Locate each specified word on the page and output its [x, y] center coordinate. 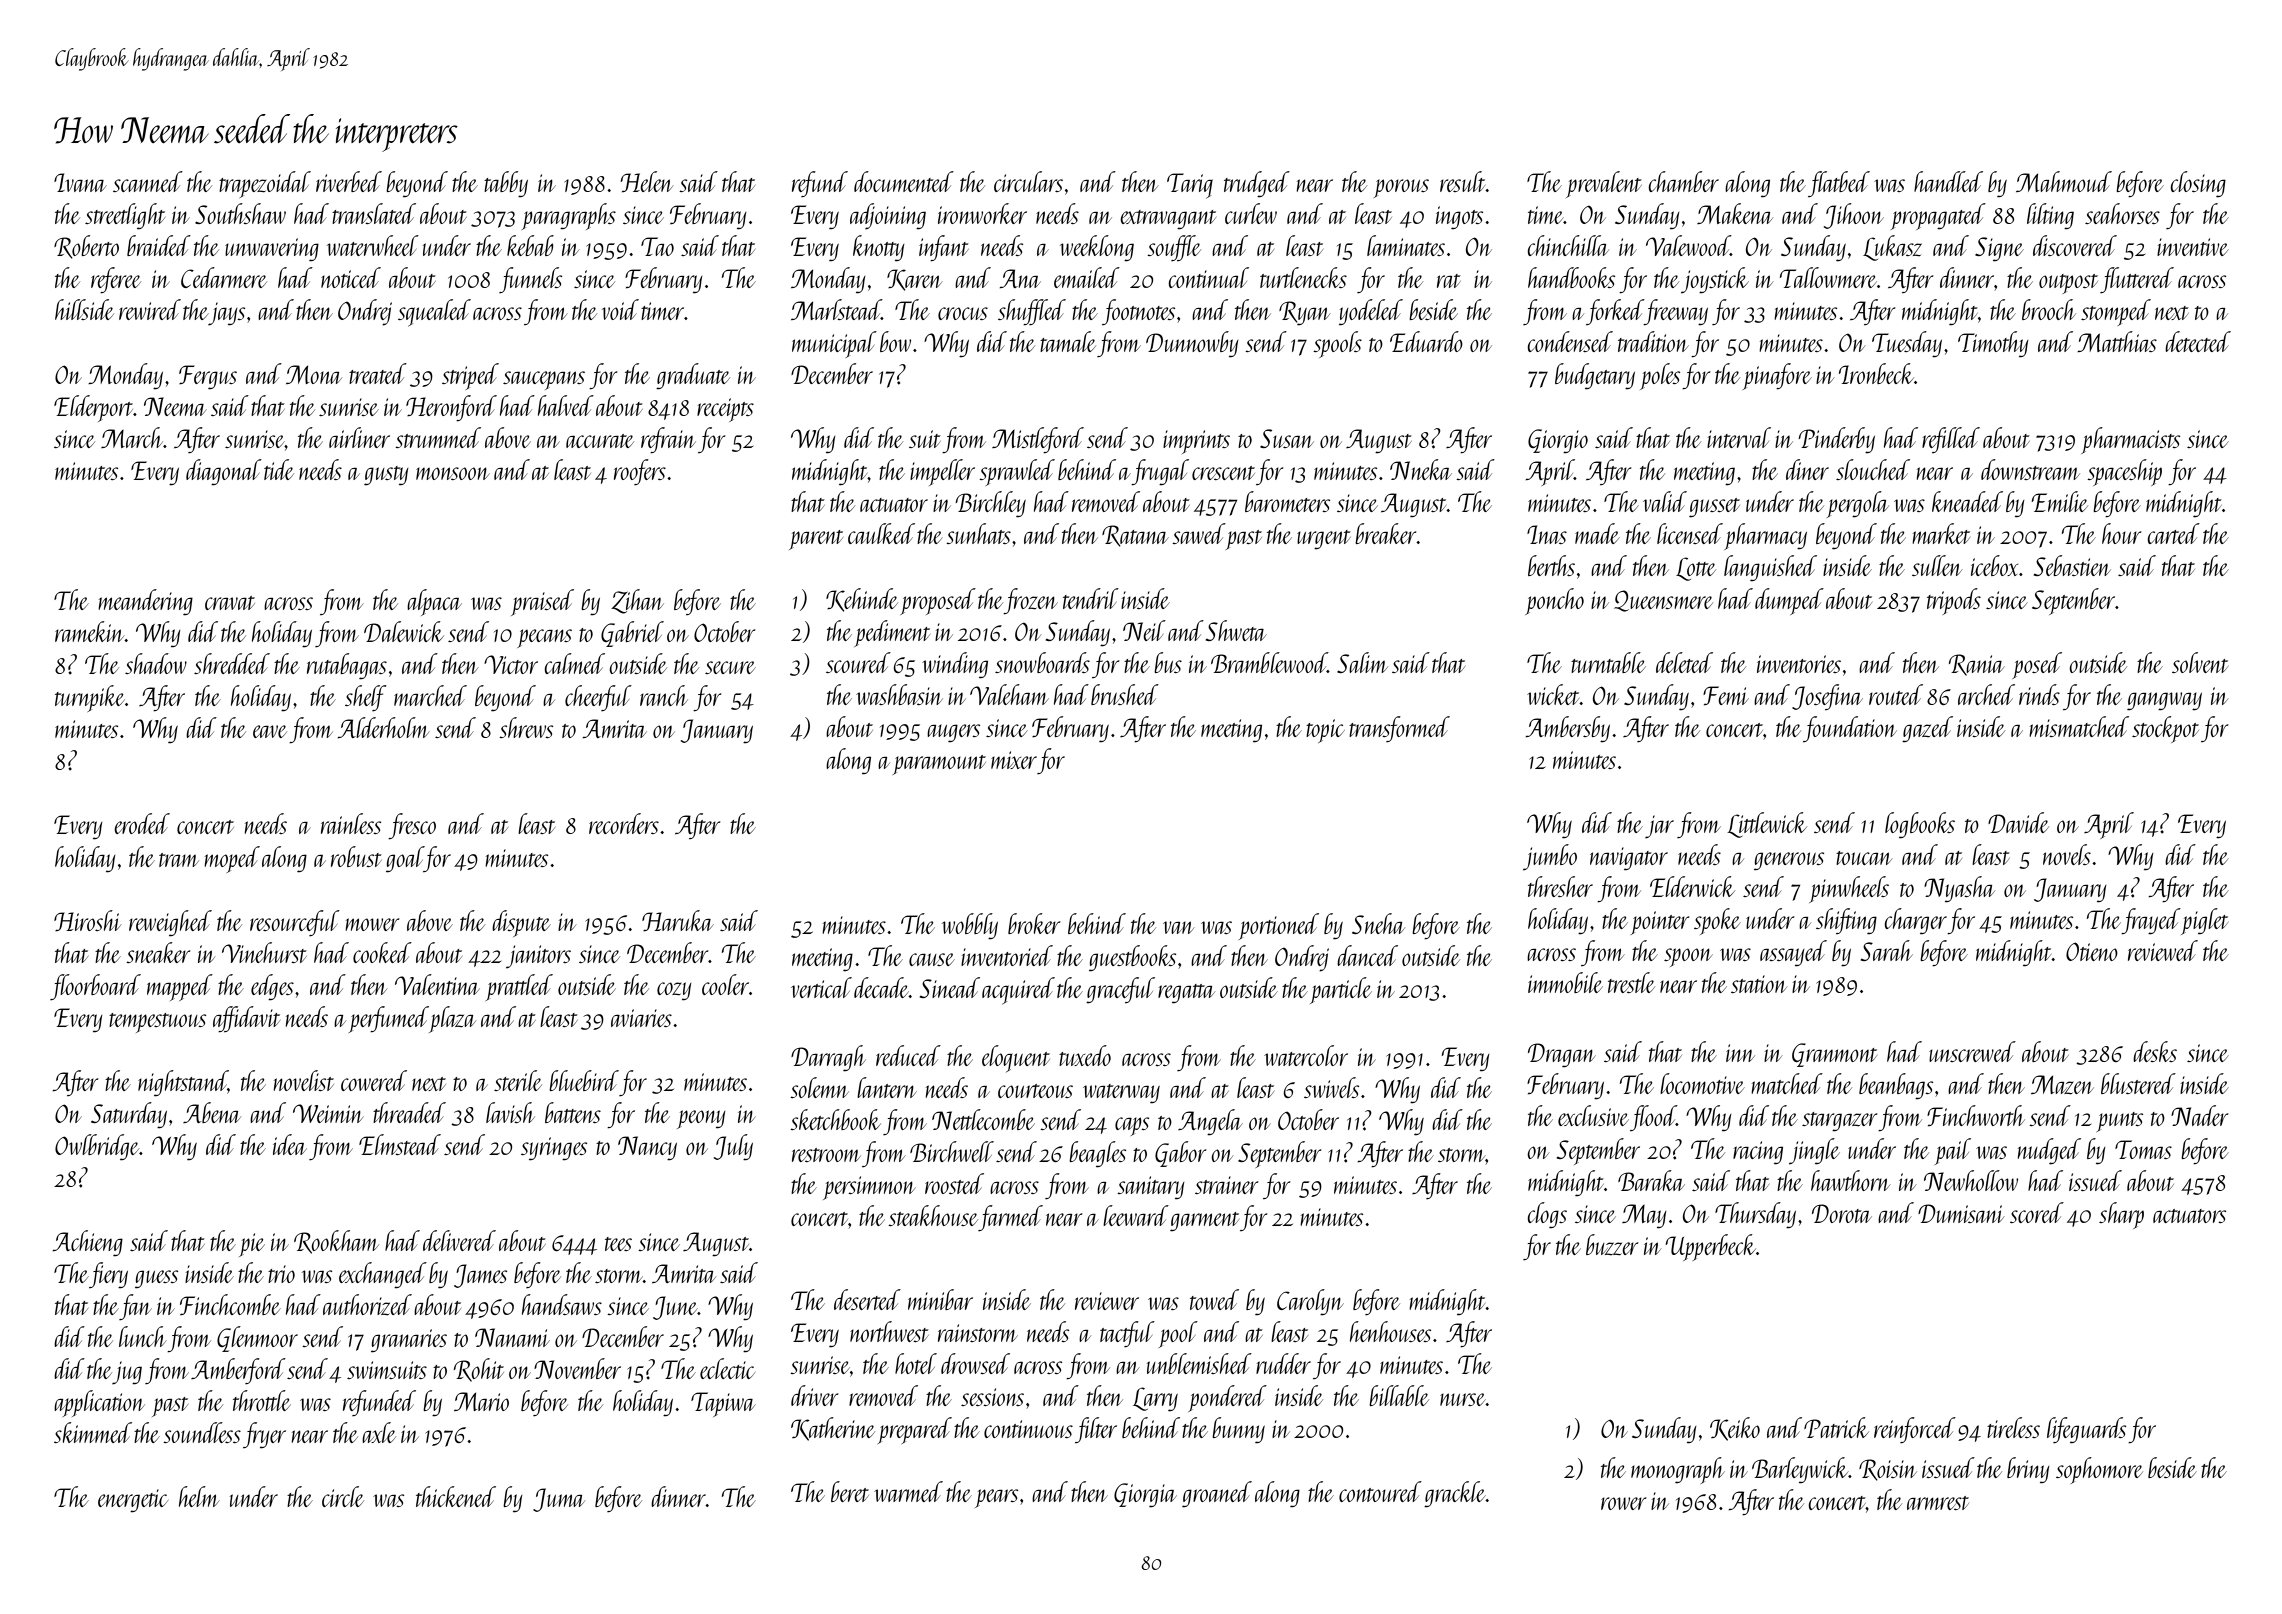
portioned [1279, 926]
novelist [303, 1080]
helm [199, 1496]
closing [2198, 184]
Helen [646, 181]
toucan [1864, 858]
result [1463, 181]
